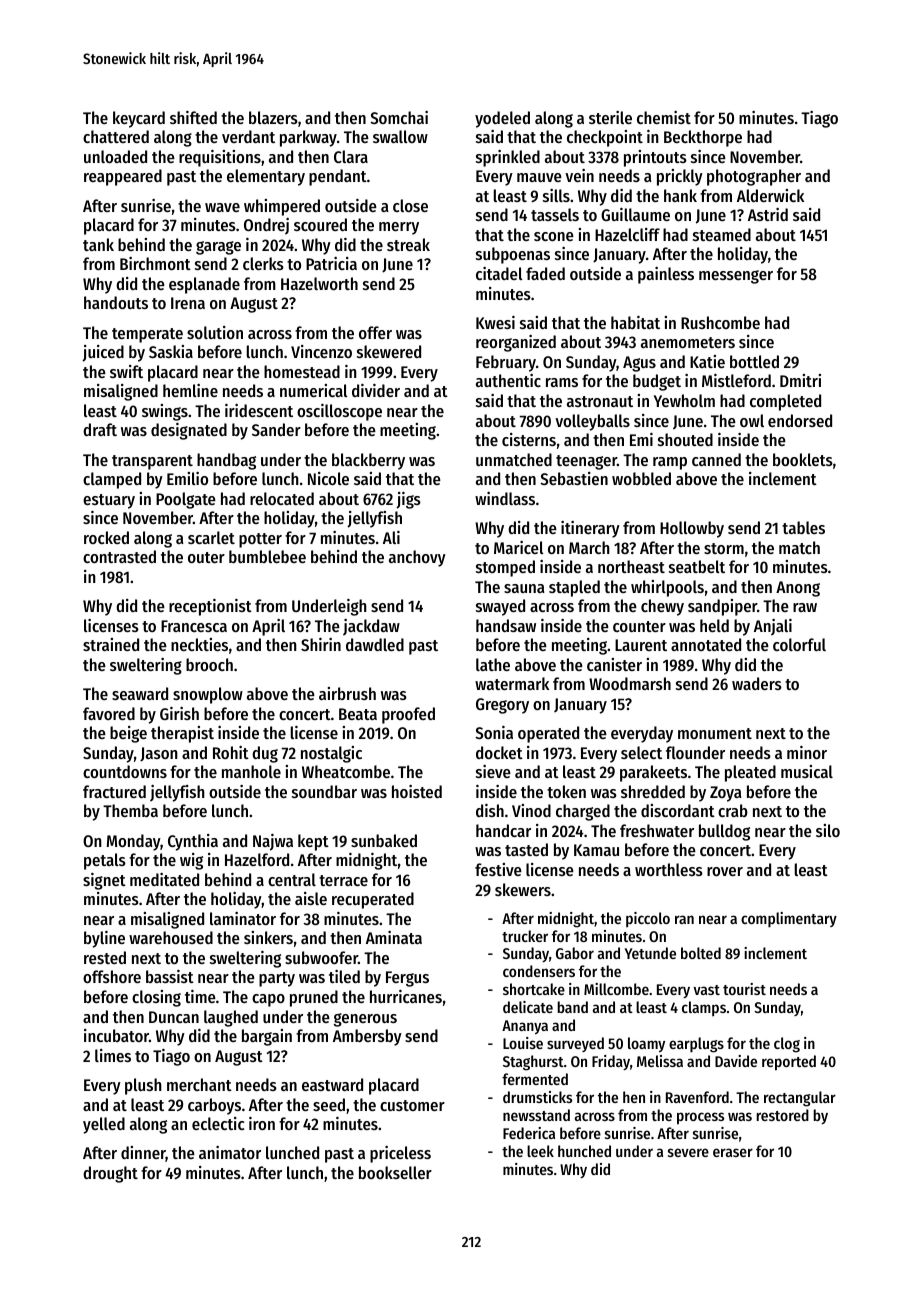 The height and width of the screenshot is (1308, 924). I want to click on divider, so click(376, 390).
